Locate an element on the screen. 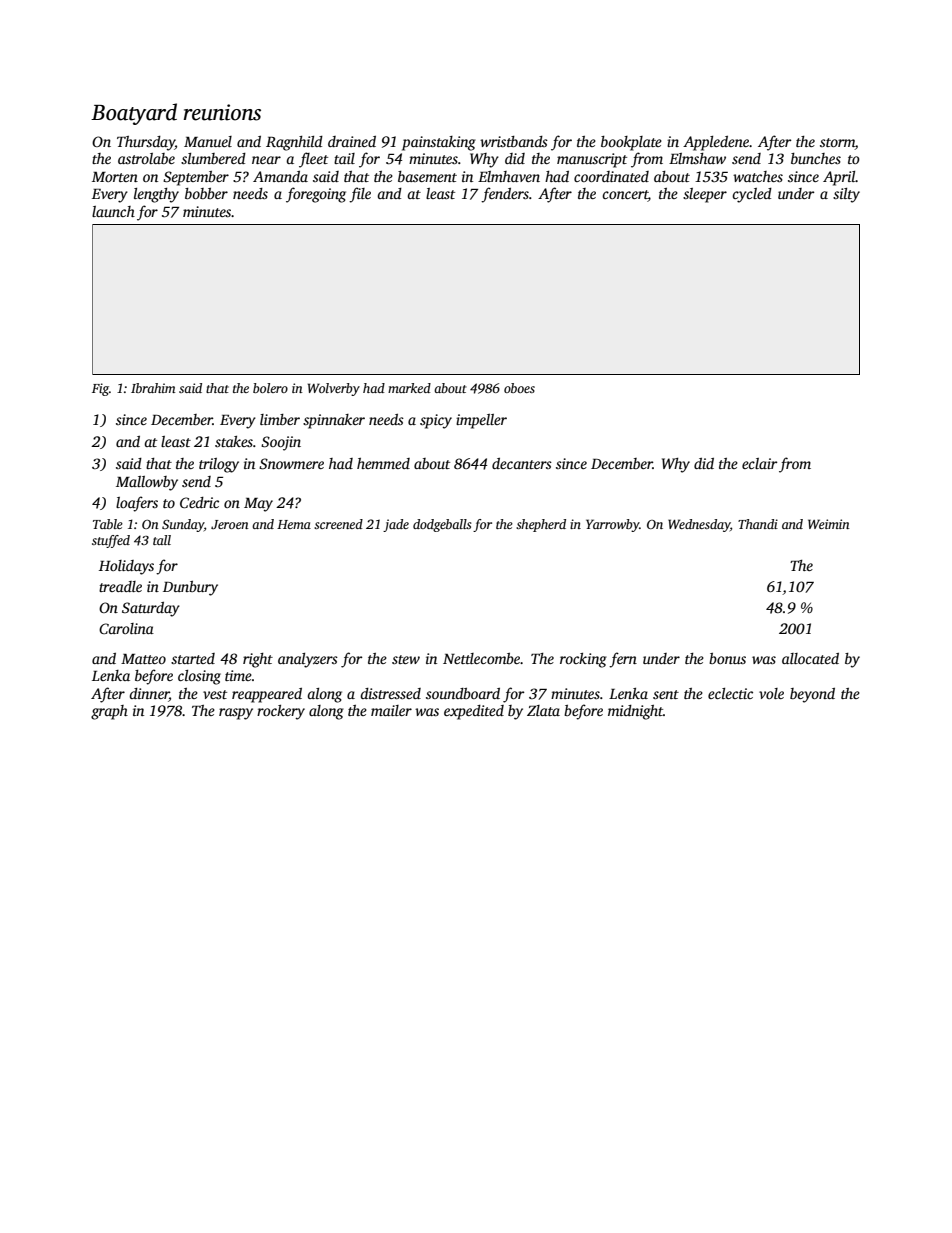 The height and width of the screenshot is (1233, 952). Amanda is located at coordinates (280, 176).
